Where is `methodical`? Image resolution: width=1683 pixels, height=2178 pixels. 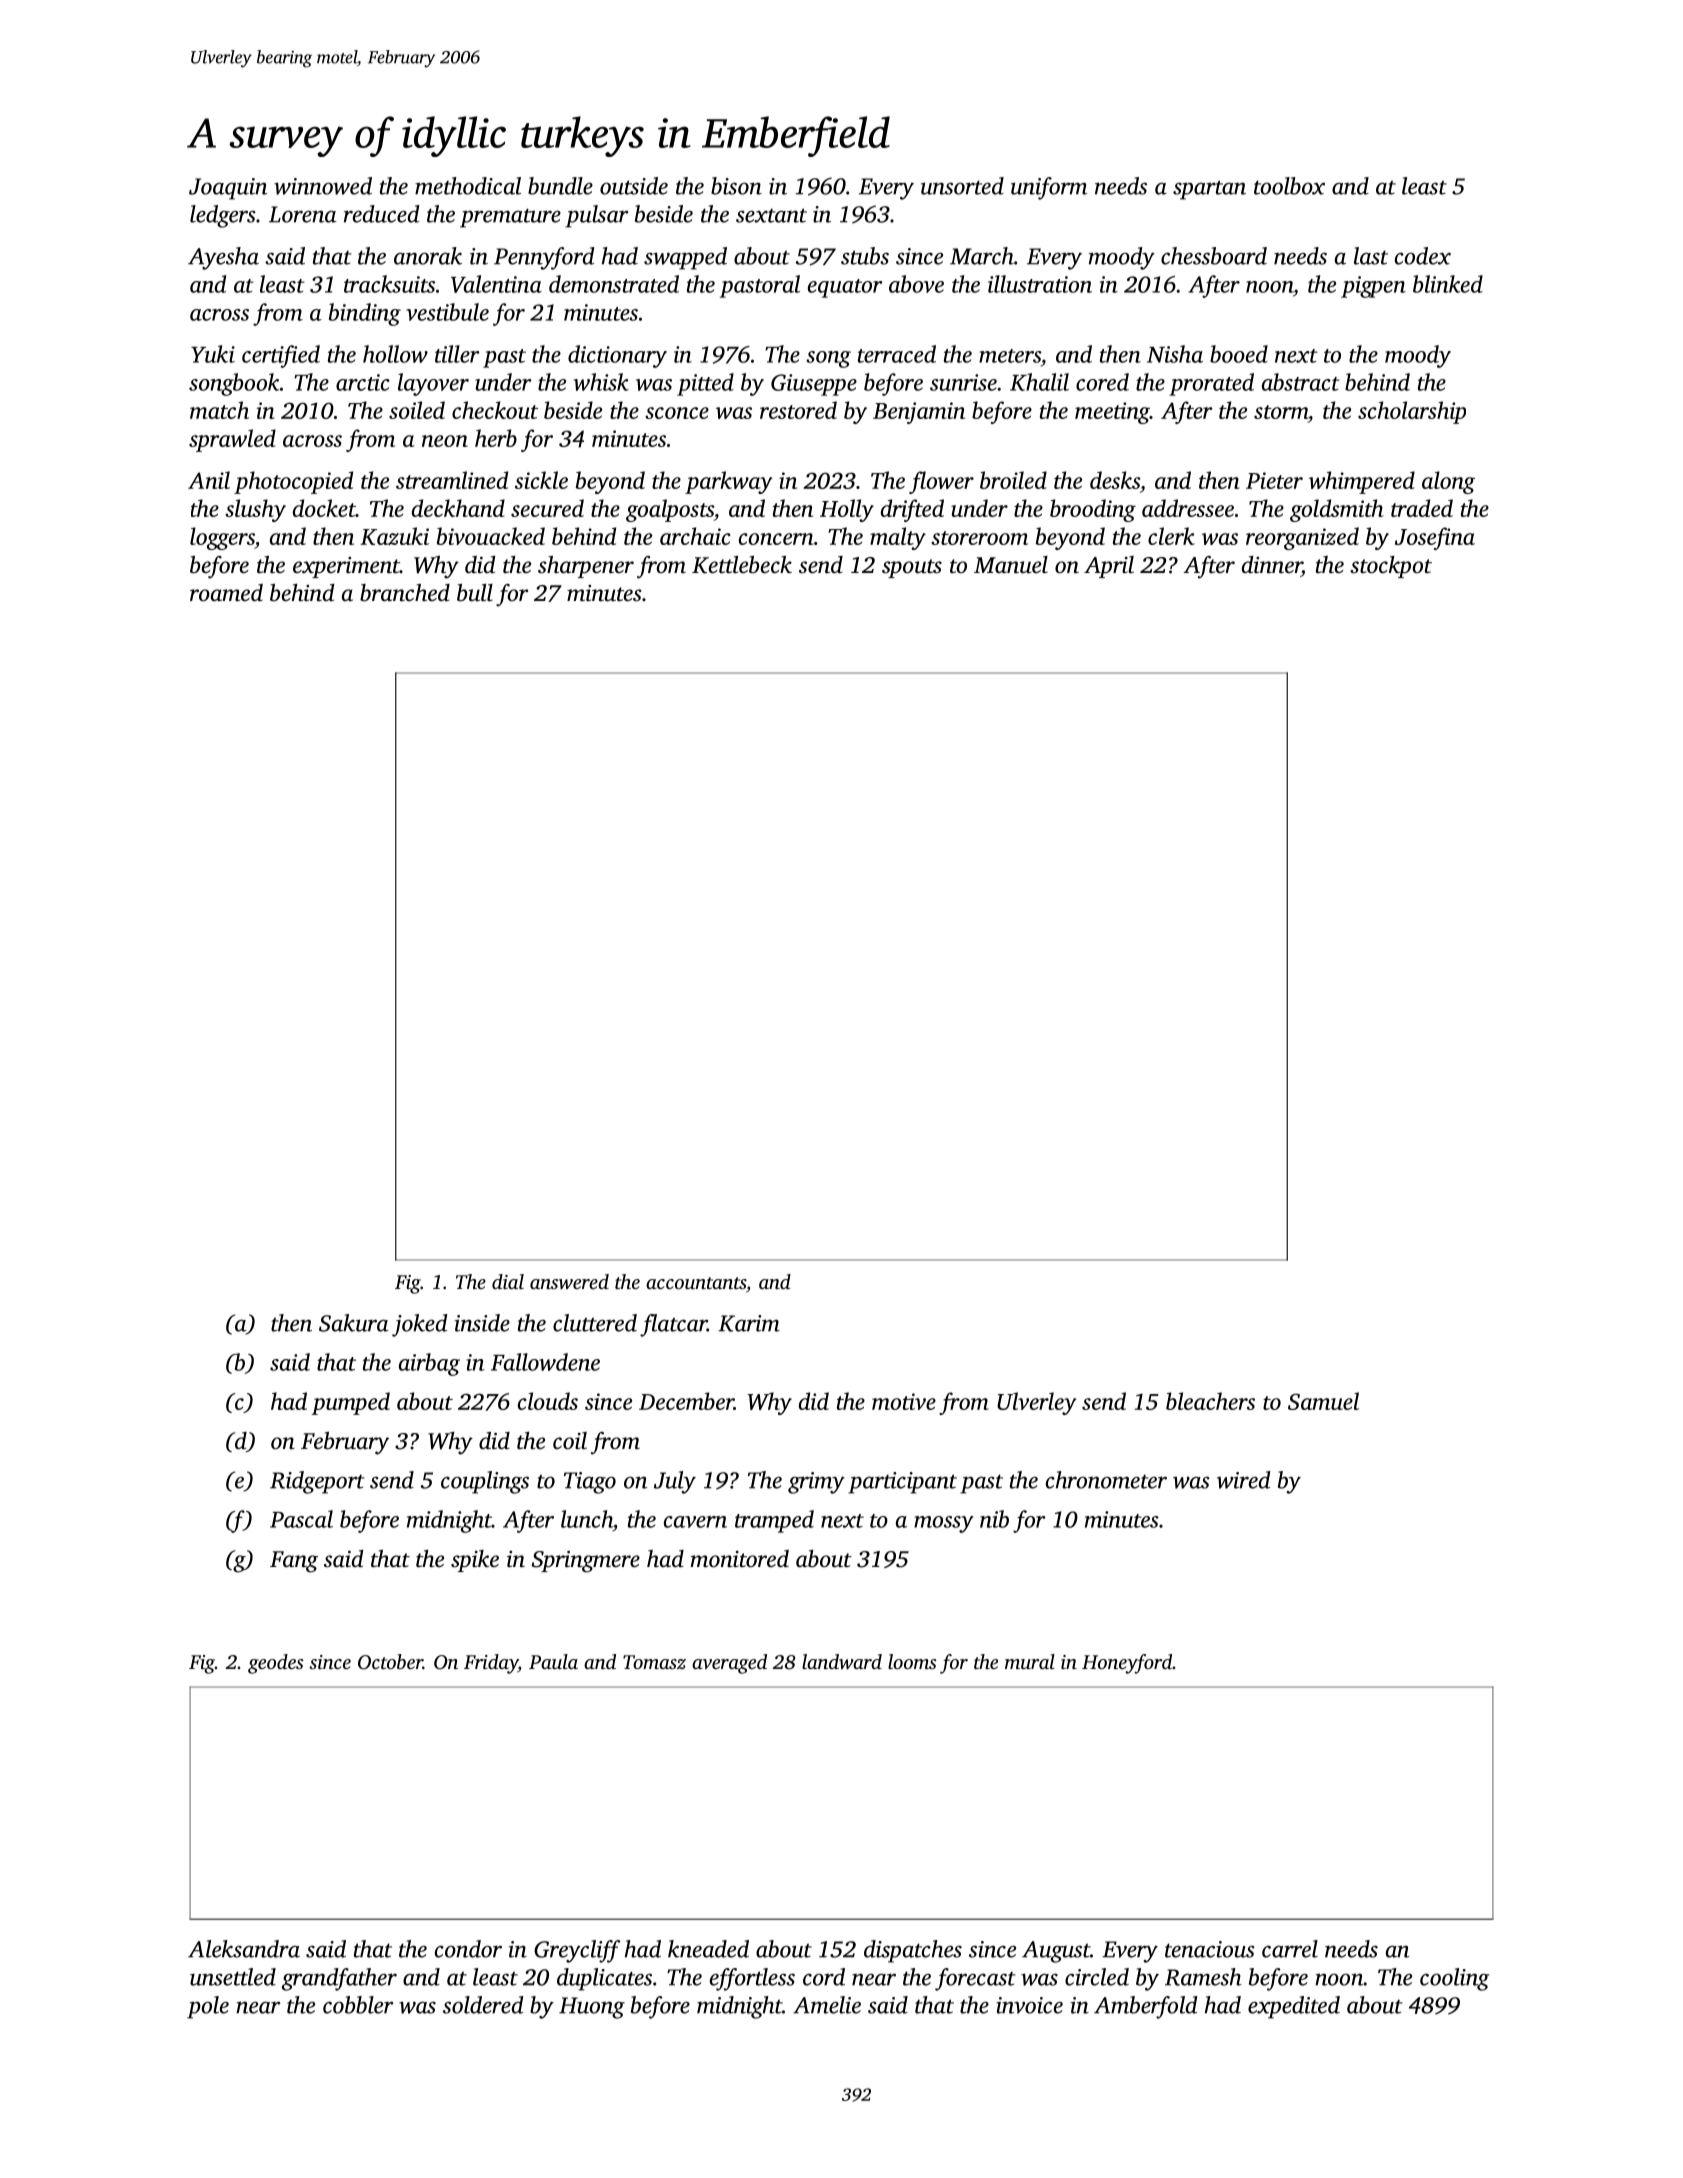 methodical is located at coordinates (468, 186).
